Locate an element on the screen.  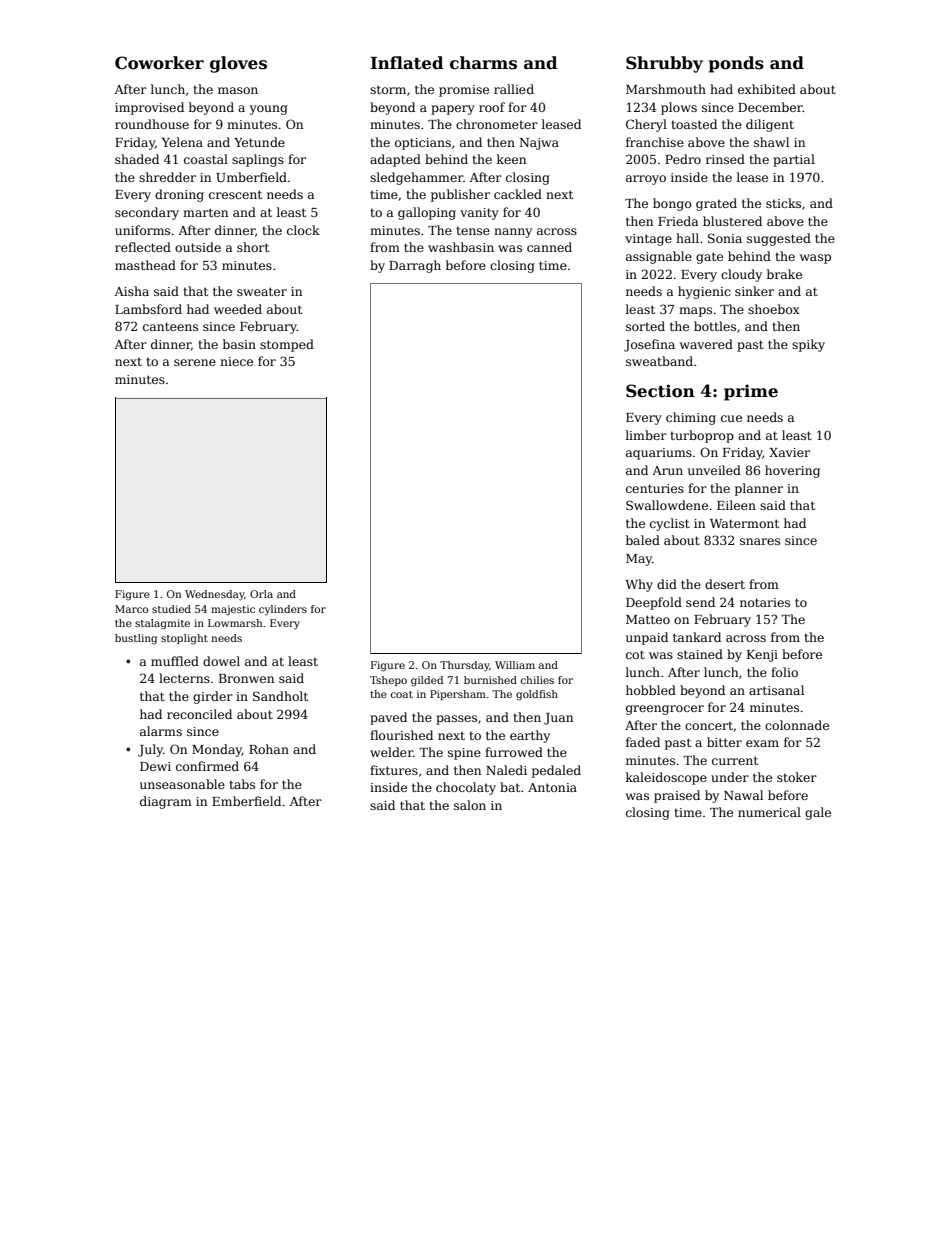
Watermont is located at coordinates (744, 523).
